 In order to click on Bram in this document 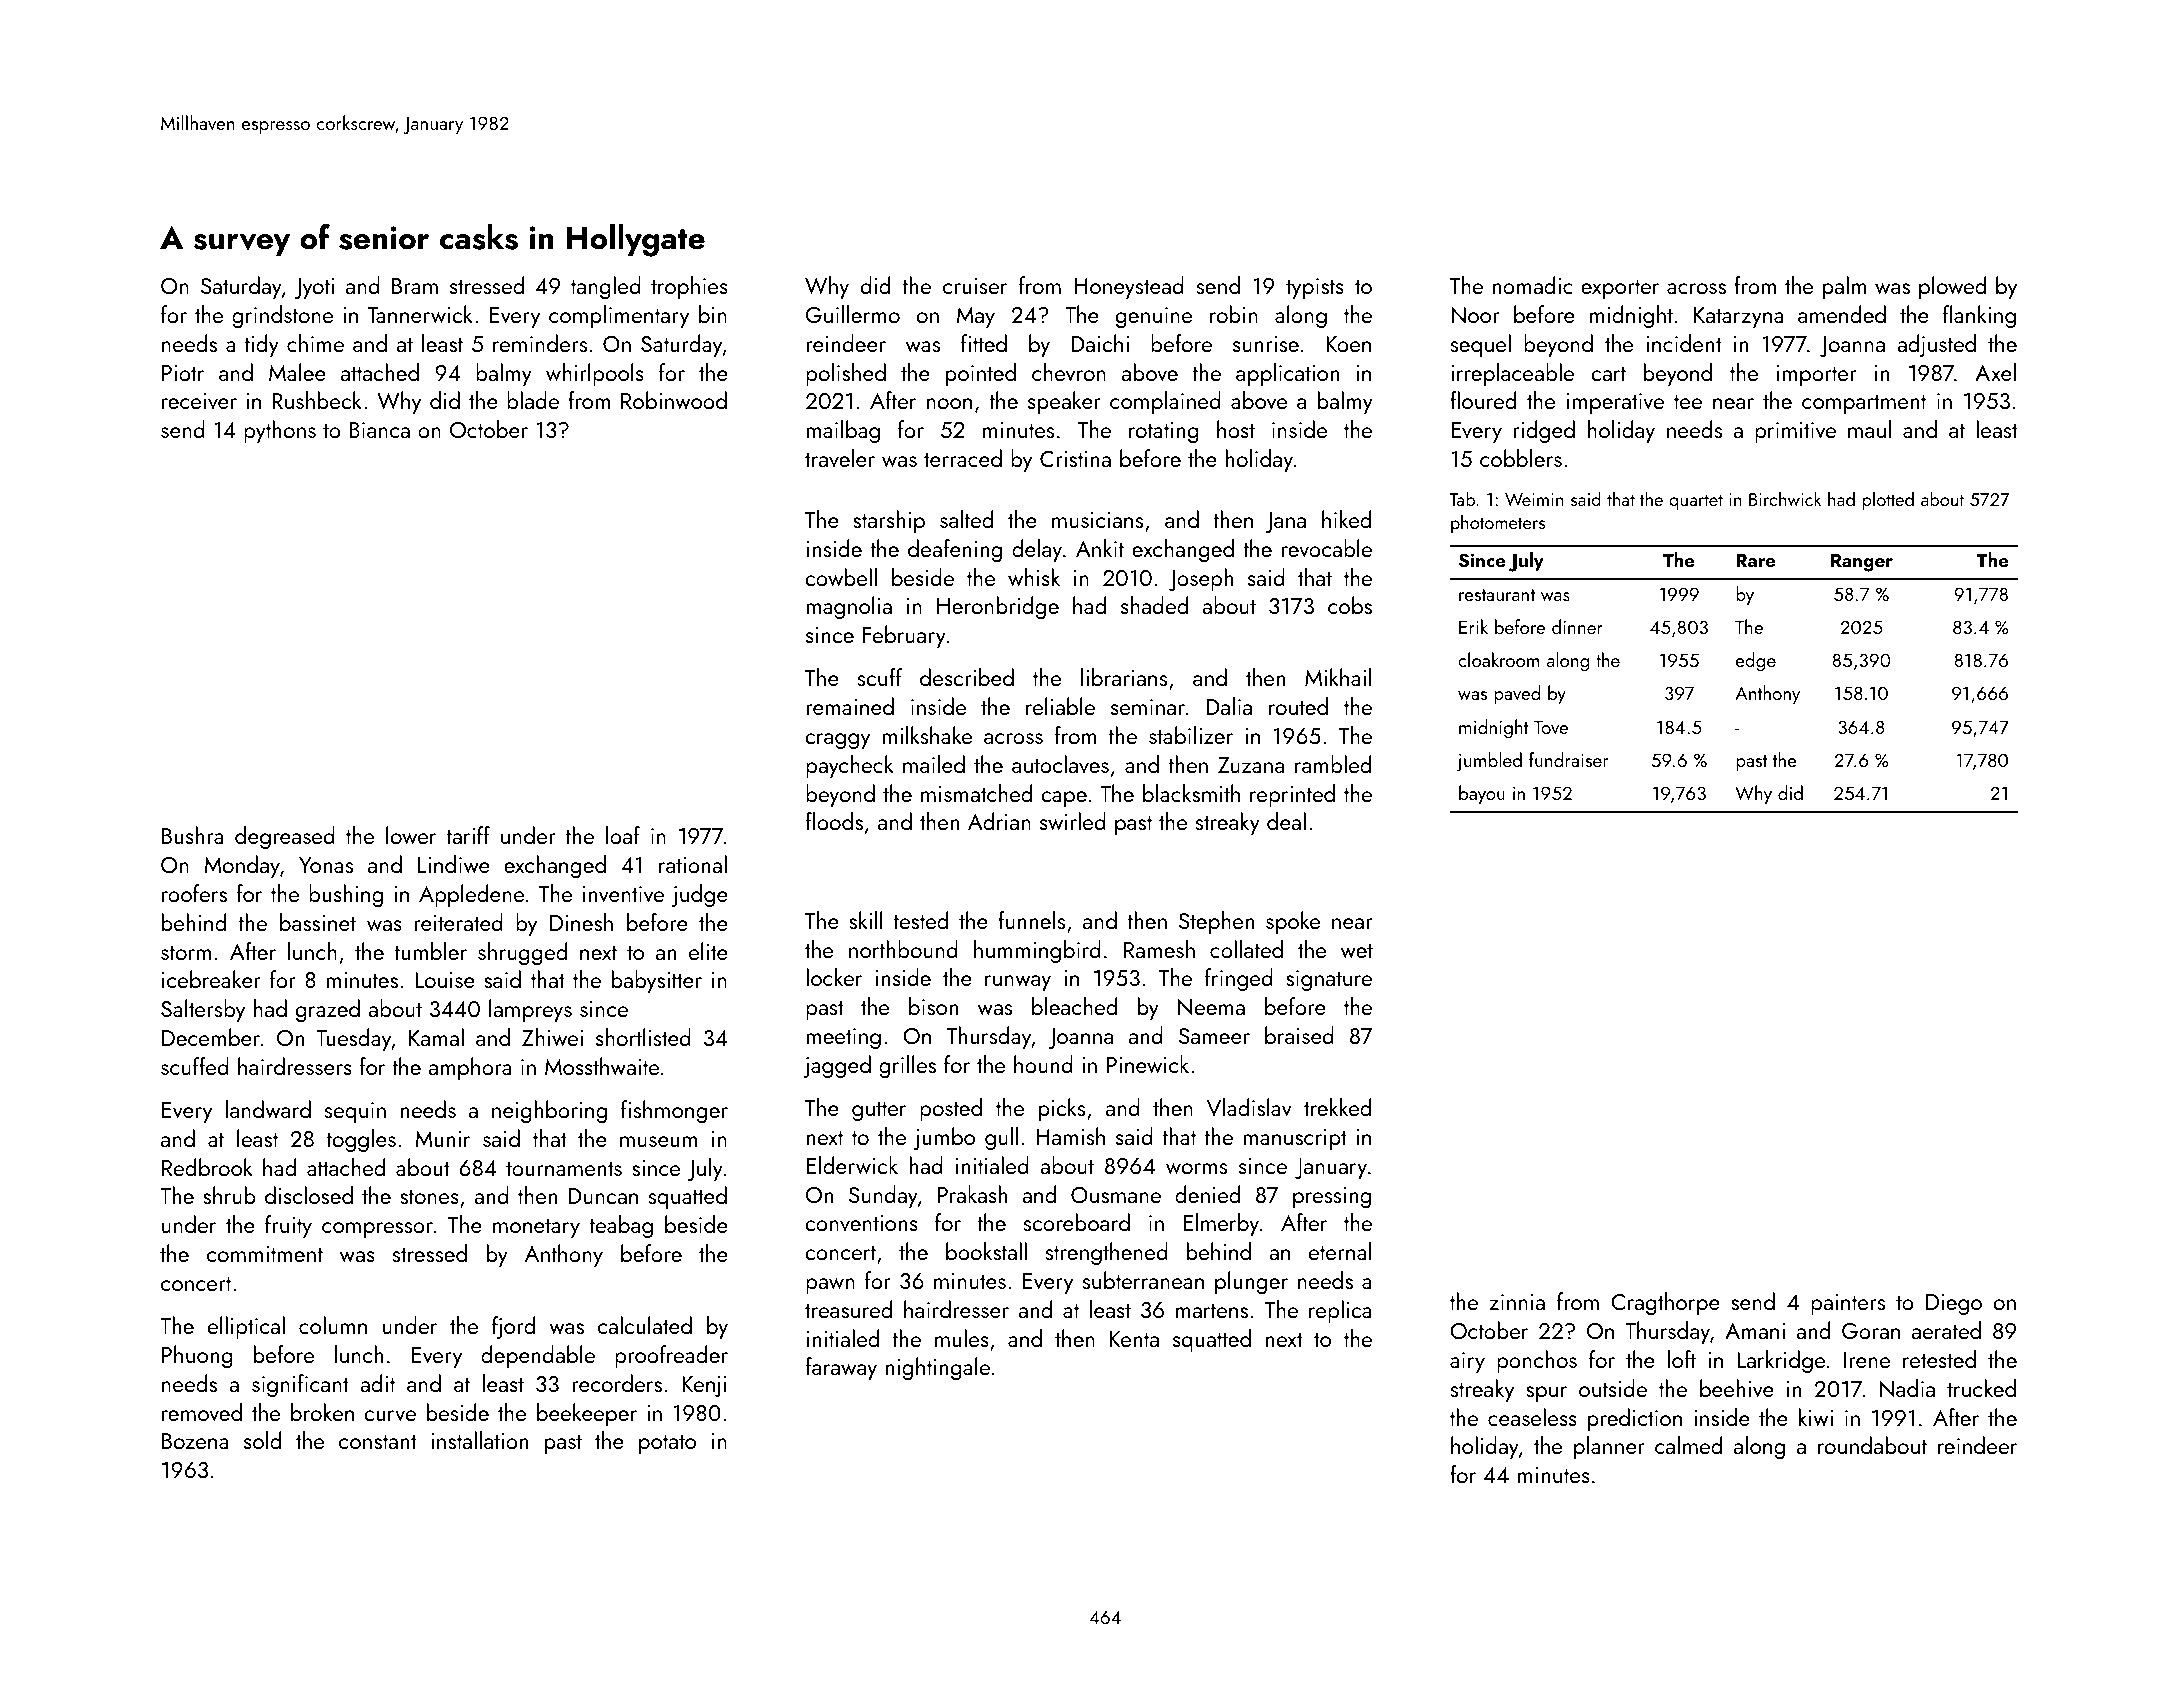, I will do `click(415, 286)`.
